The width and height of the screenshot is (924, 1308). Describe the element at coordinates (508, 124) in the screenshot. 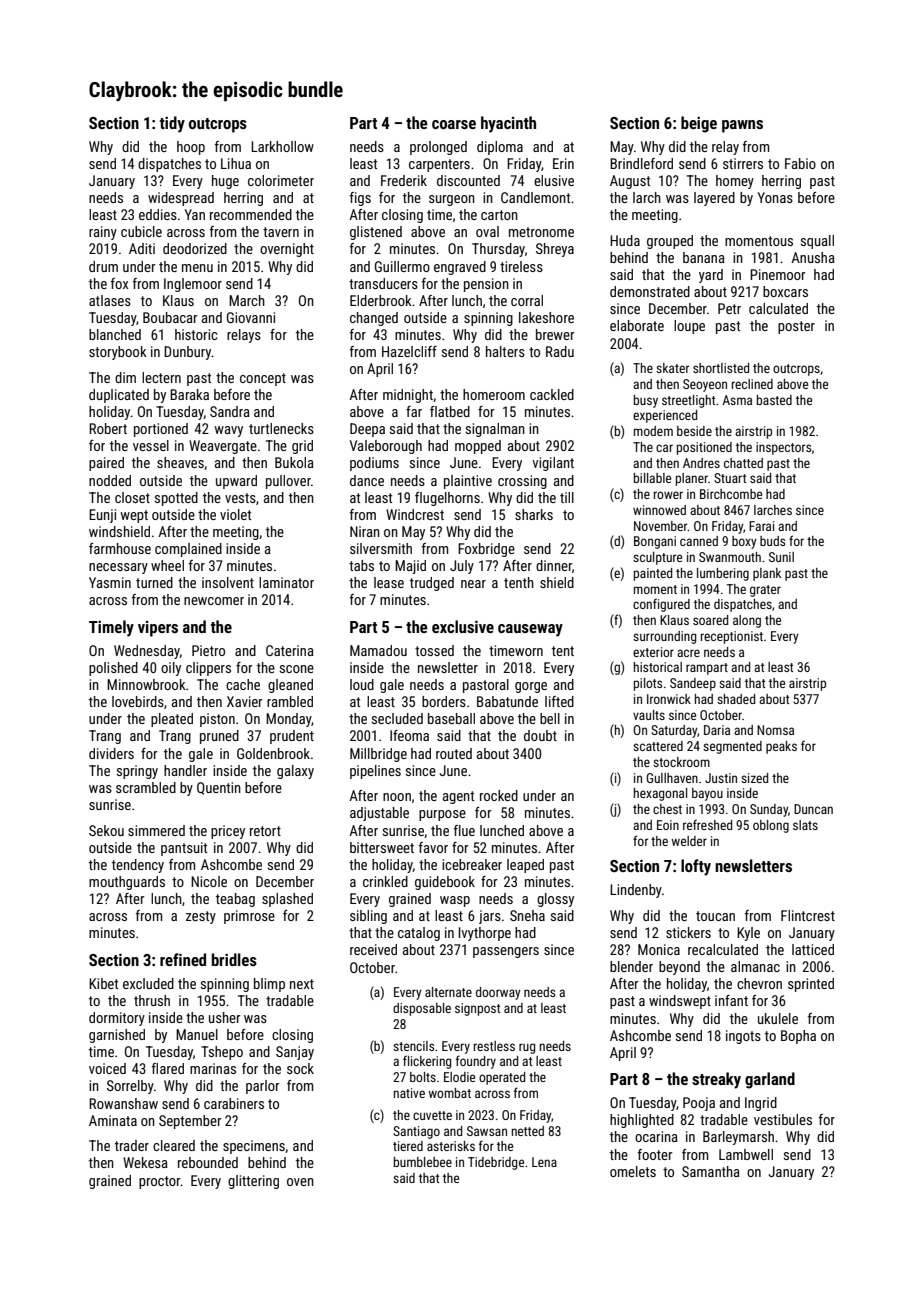

I see `hyacinth` at that location.
